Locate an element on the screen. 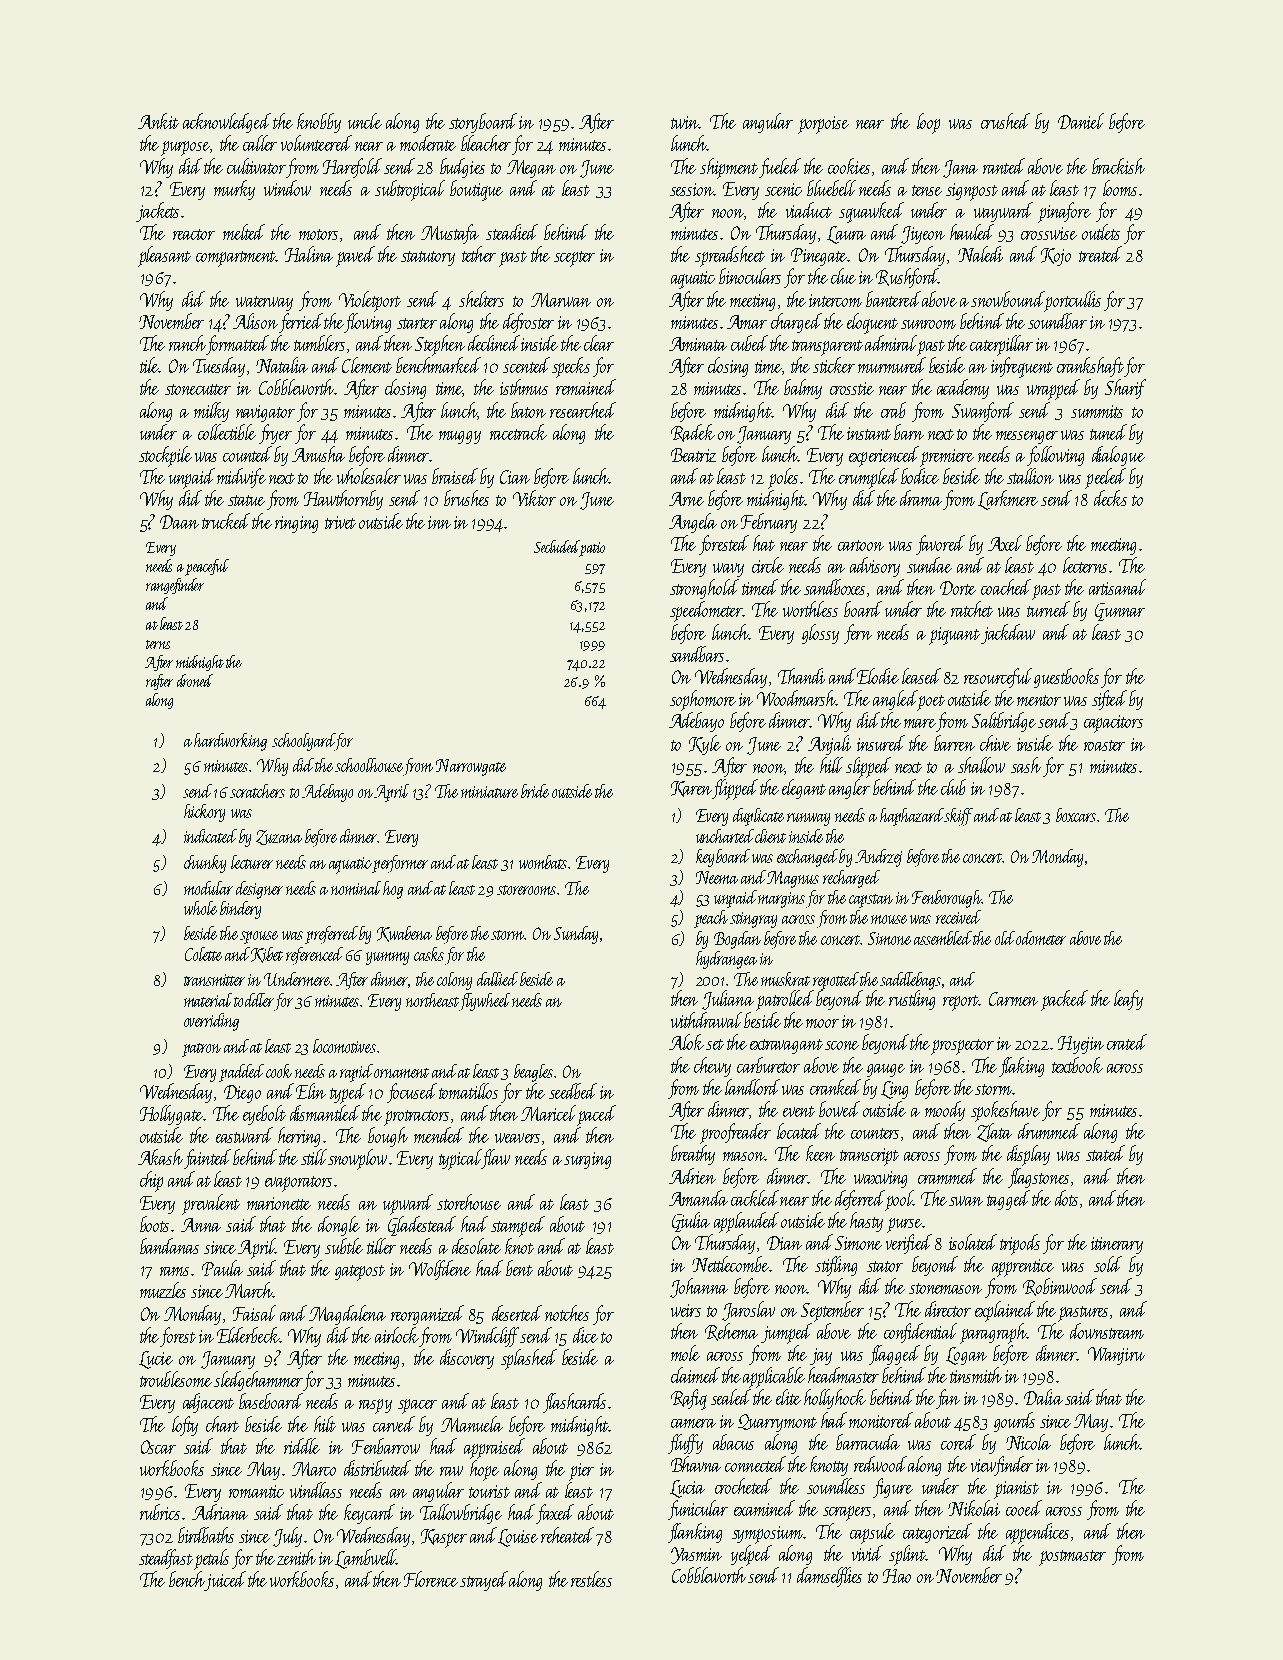 The image size is (1283, 1660). Clement is located at coordinates (367, 365).
